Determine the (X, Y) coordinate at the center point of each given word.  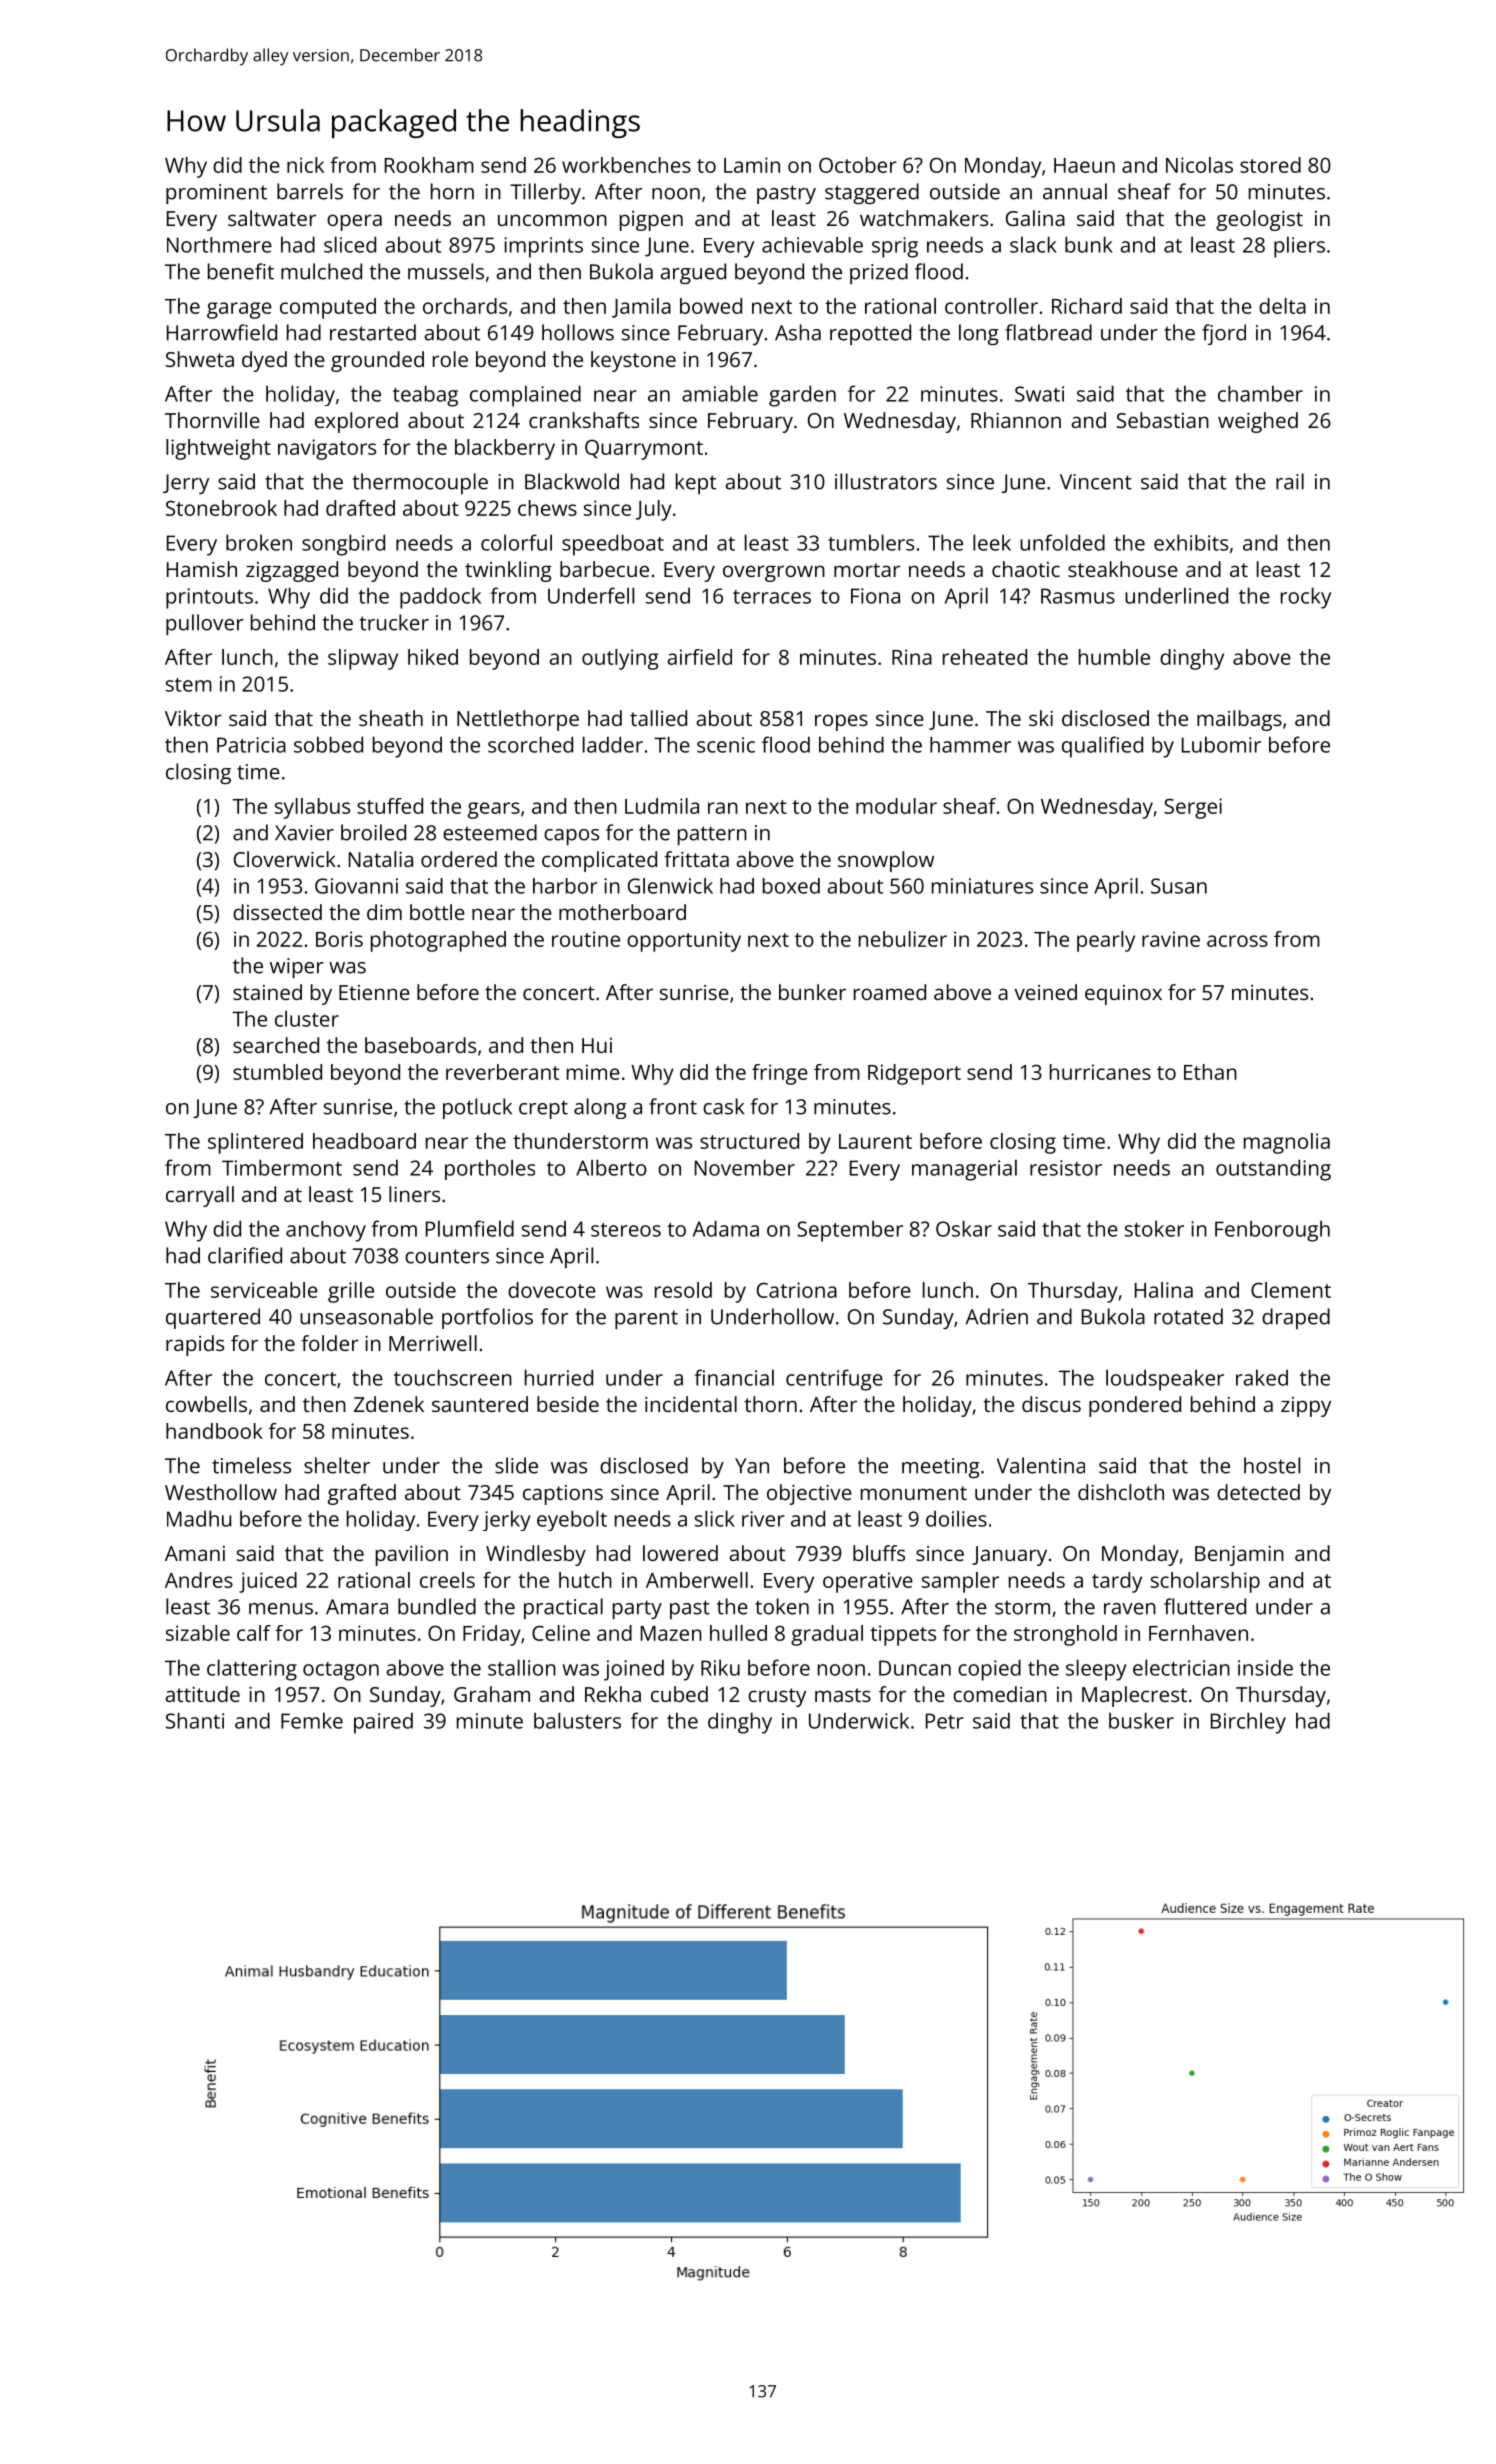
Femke (312, 1720)
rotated (1188, 1316)
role (450, 359)
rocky (1306, 598)
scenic (726, 745)
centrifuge (834, 1380)
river (763, 1519)
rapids (195, 1345)
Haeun (1084, 165)
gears (494, 810)
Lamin (752, 165)
